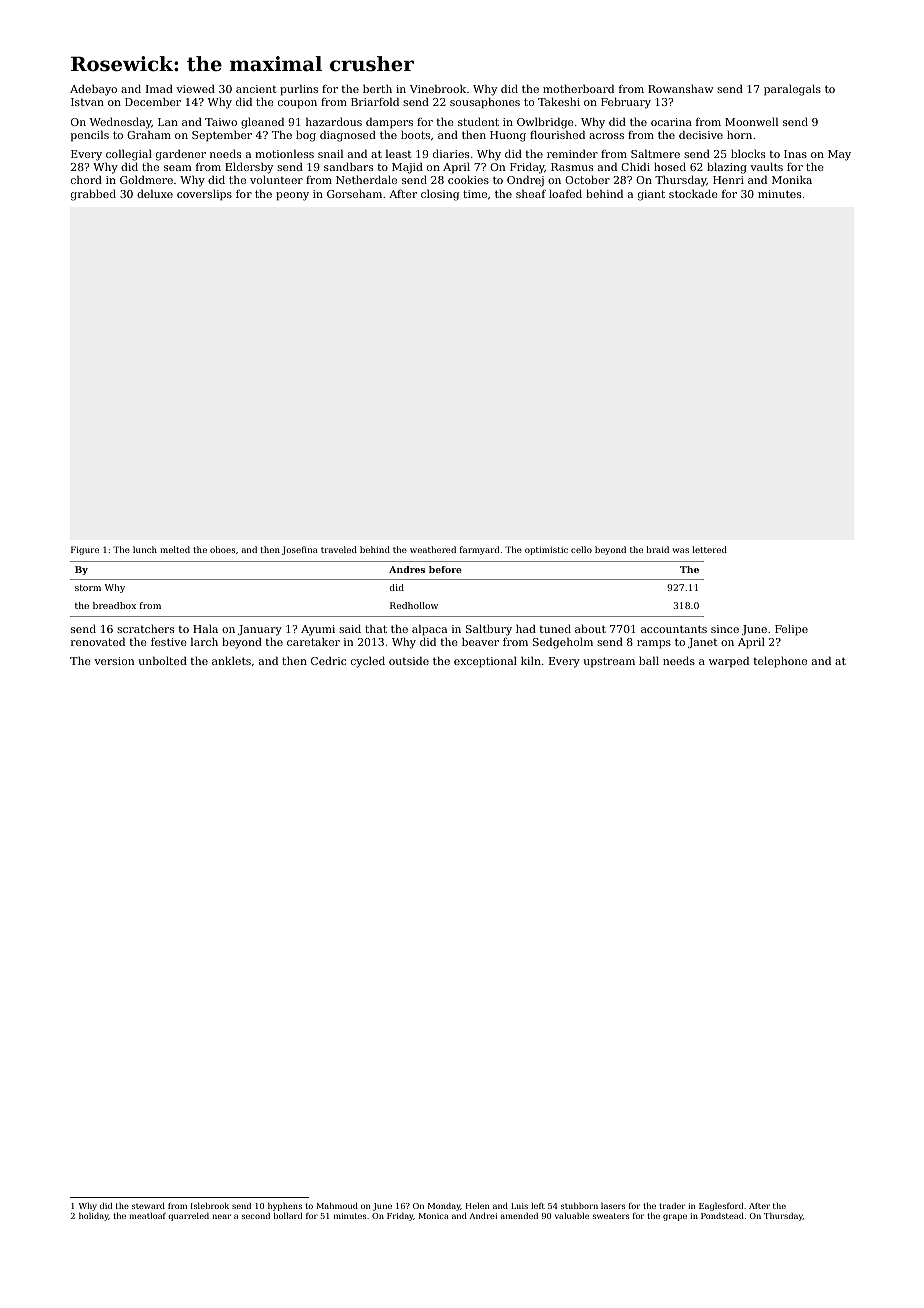 This page has width=924, height=1308. I want to click on Figure, so click(85, 550).
